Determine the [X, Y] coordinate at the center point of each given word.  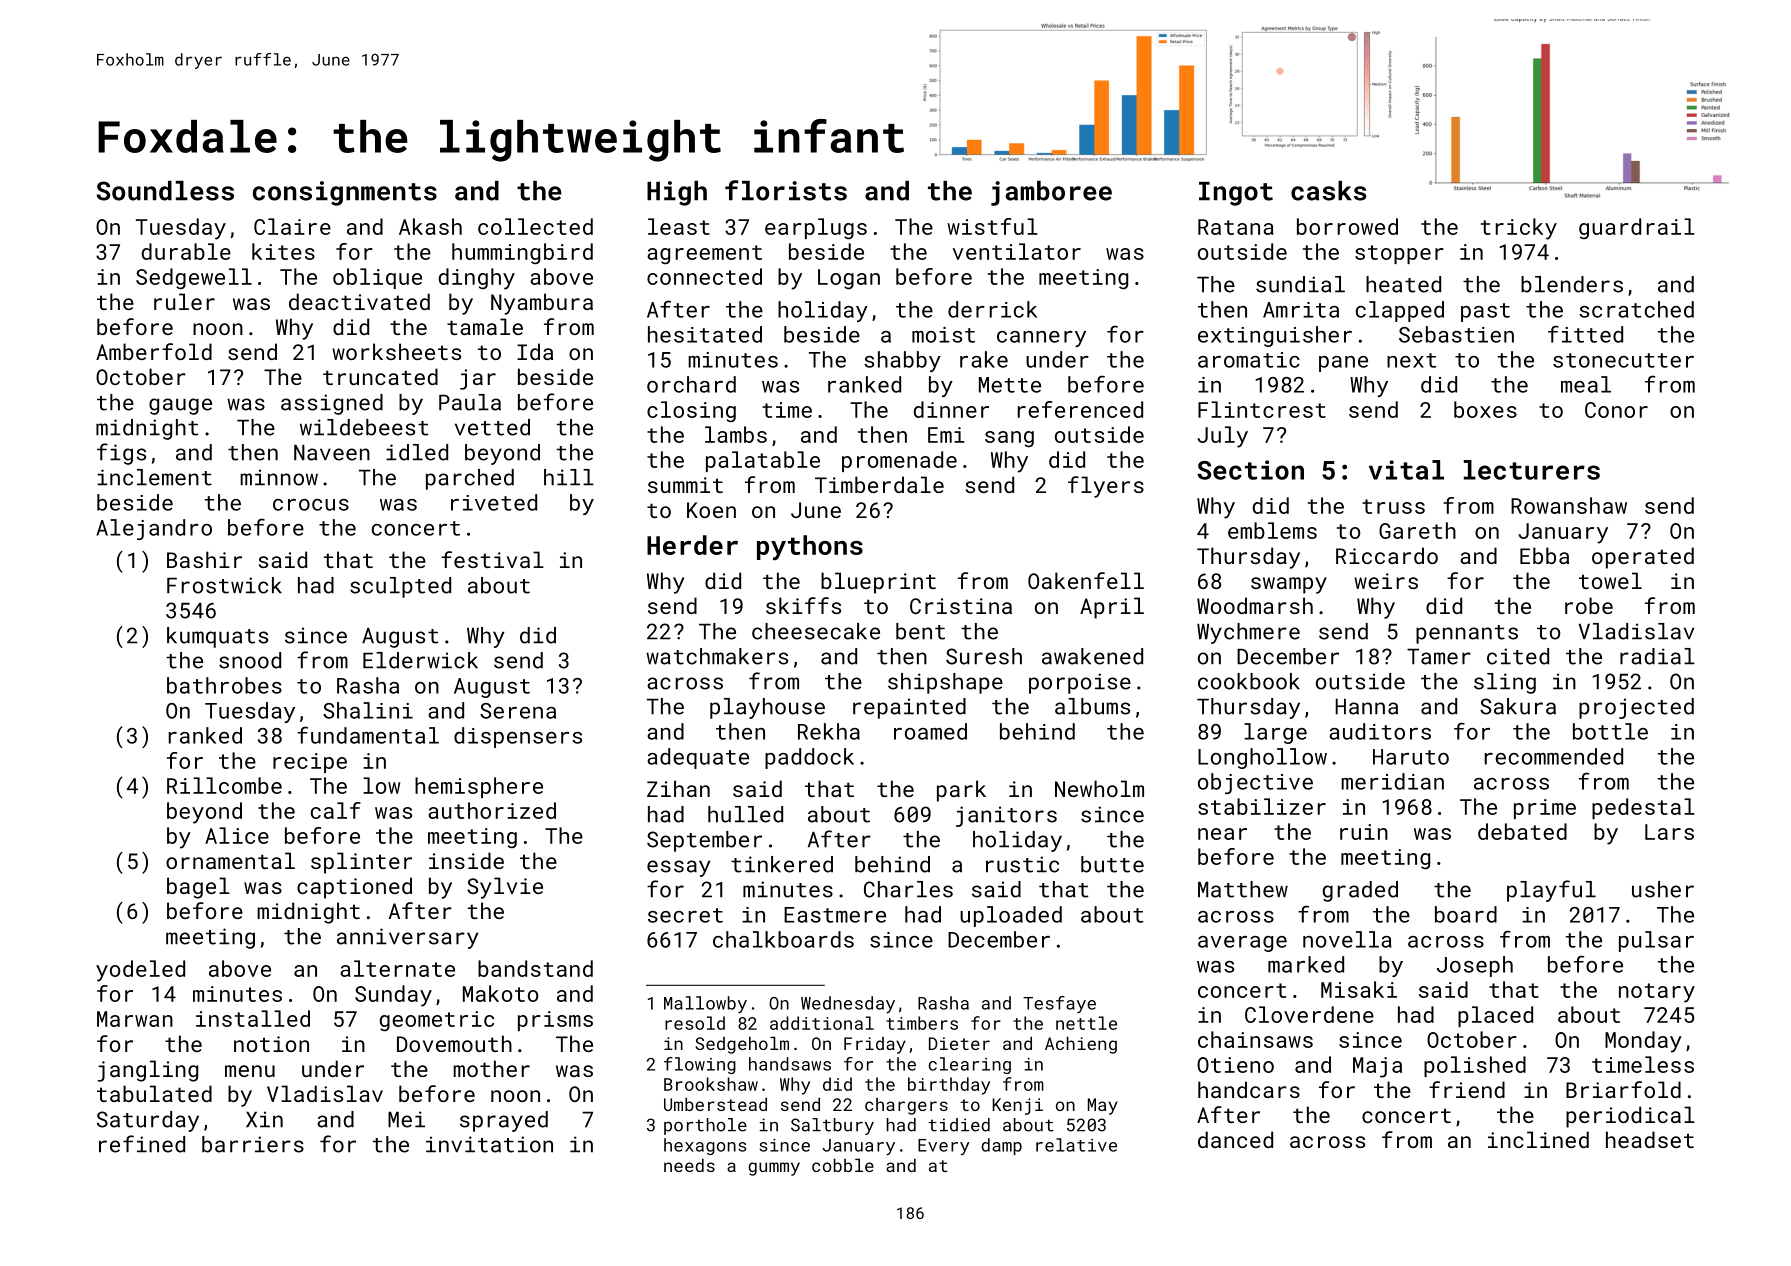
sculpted [400, 587]
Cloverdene [1309, 1014]
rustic [1022, 864]
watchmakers [717, 656]
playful [1551, 891]
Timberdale [879, 484]
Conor [1616, 410]
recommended [1554, 756]
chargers [906, 1106]
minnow [279, 477]
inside [466, 860]
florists [786, 190]
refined [142, 1144]
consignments [344, 193]
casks [1329, 191]
